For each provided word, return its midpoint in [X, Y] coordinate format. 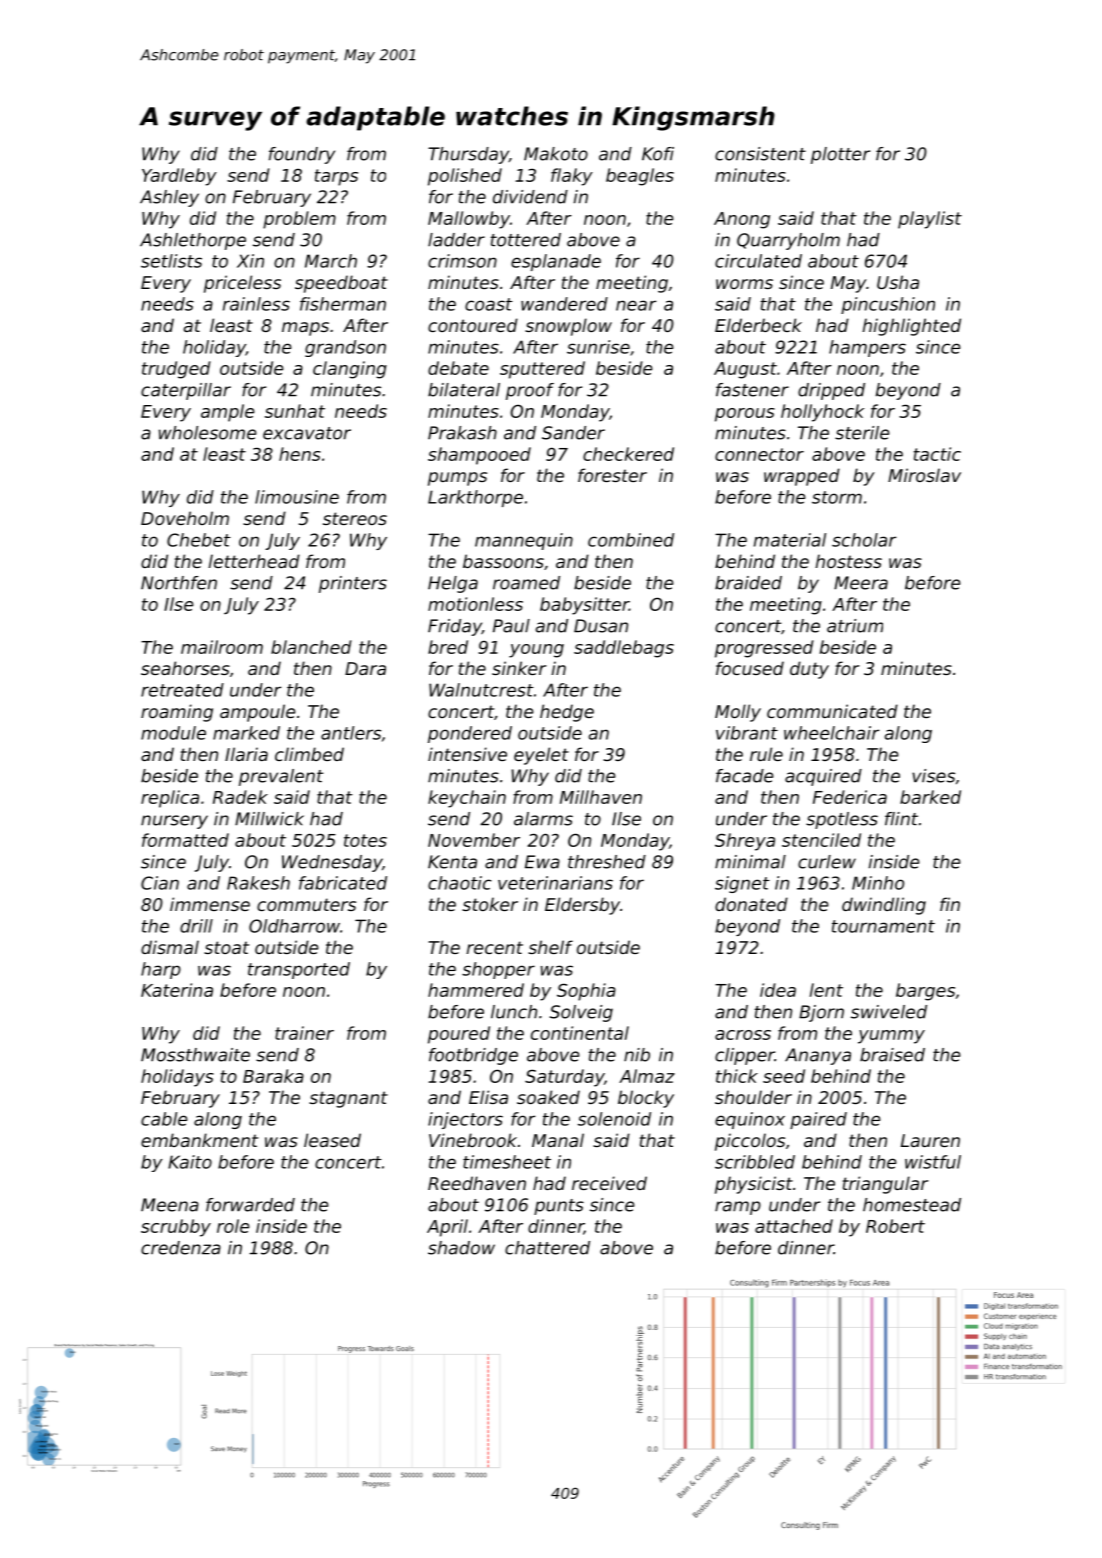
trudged [176, 370]
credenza [181, 1248]
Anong [742, 220]
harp [161, 970]
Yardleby [179, 177]
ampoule [257, 713]
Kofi [658, 154]
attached [794, 1226]
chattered [547, 1248]
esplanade [556, 262]
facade [745, 776]
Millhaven [601, 797]
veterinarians [555, 883]
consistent [760, 154]
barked [930, 797]
